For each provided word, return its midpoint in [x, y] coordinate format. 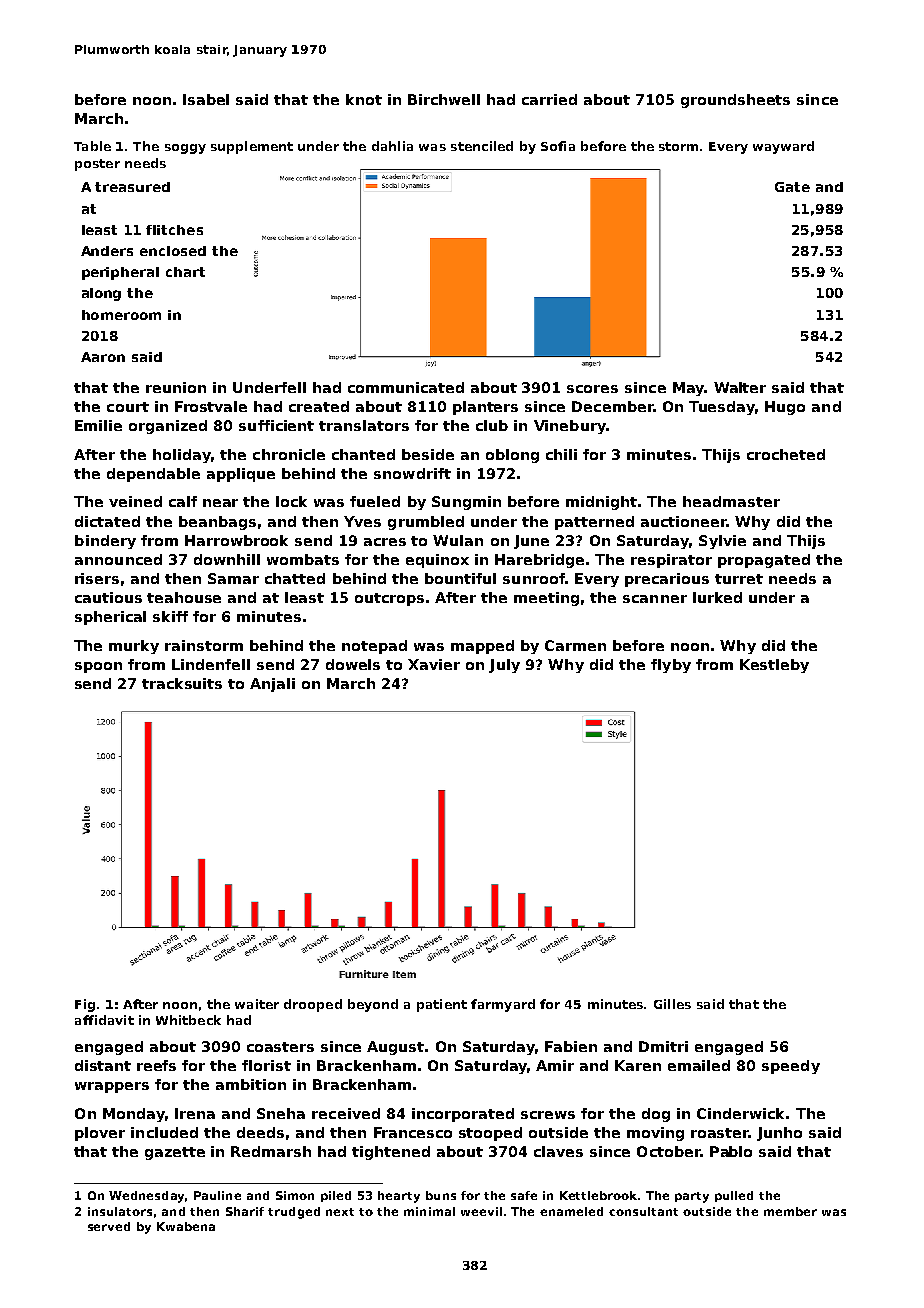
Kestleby [774, 666]
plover [100, 1134]
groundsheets [735, 101]
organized [168, 427]
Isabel [206, 99]
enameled [571, 1211]
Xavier [434, 664]
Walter [740, 387]
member [790, 1211]
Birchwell [444, 99]
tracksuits [182, 683]
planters [485, 408]
